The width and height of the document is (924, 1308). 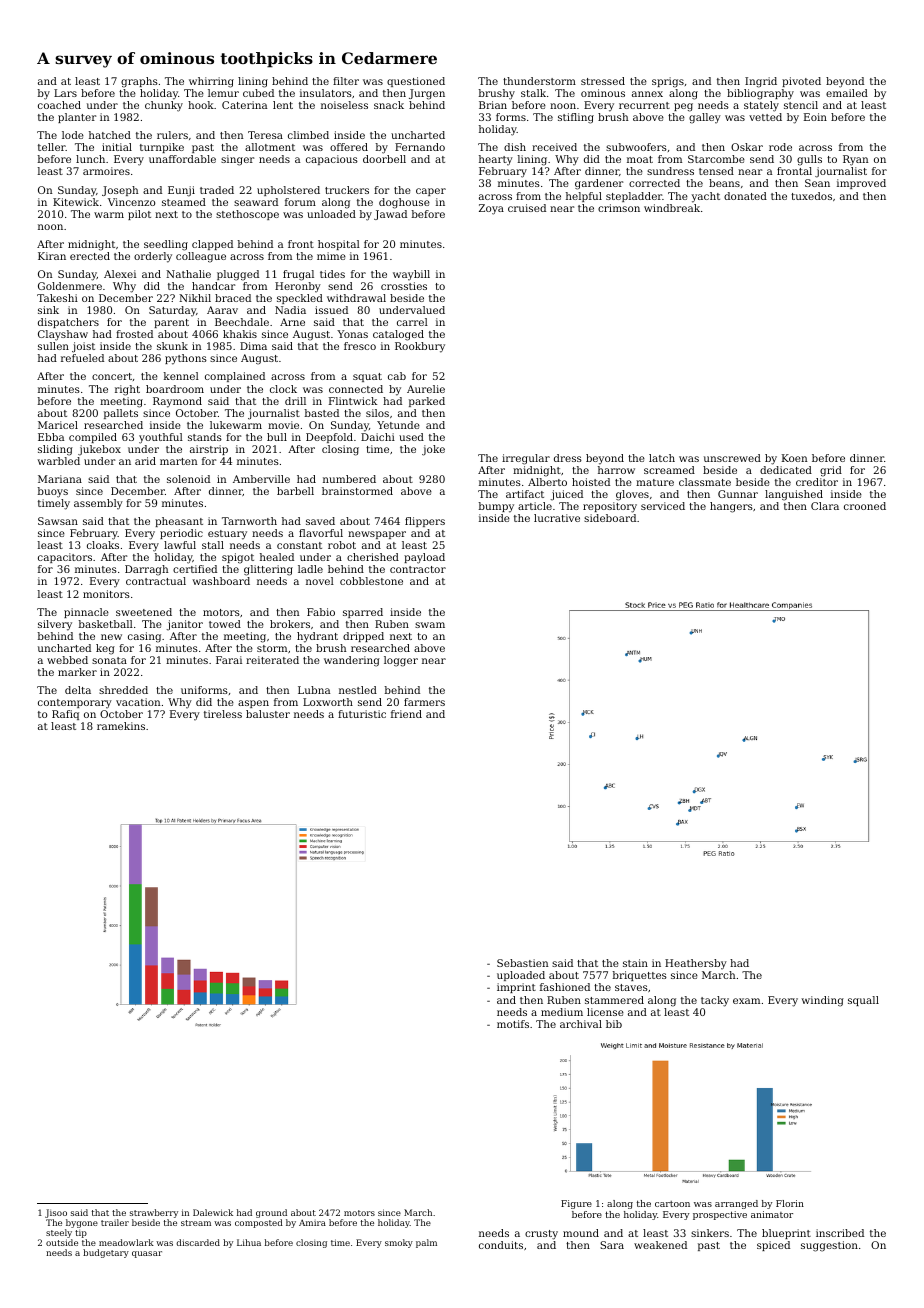 I want to click on futuristic, so click(x=362, y=714).
